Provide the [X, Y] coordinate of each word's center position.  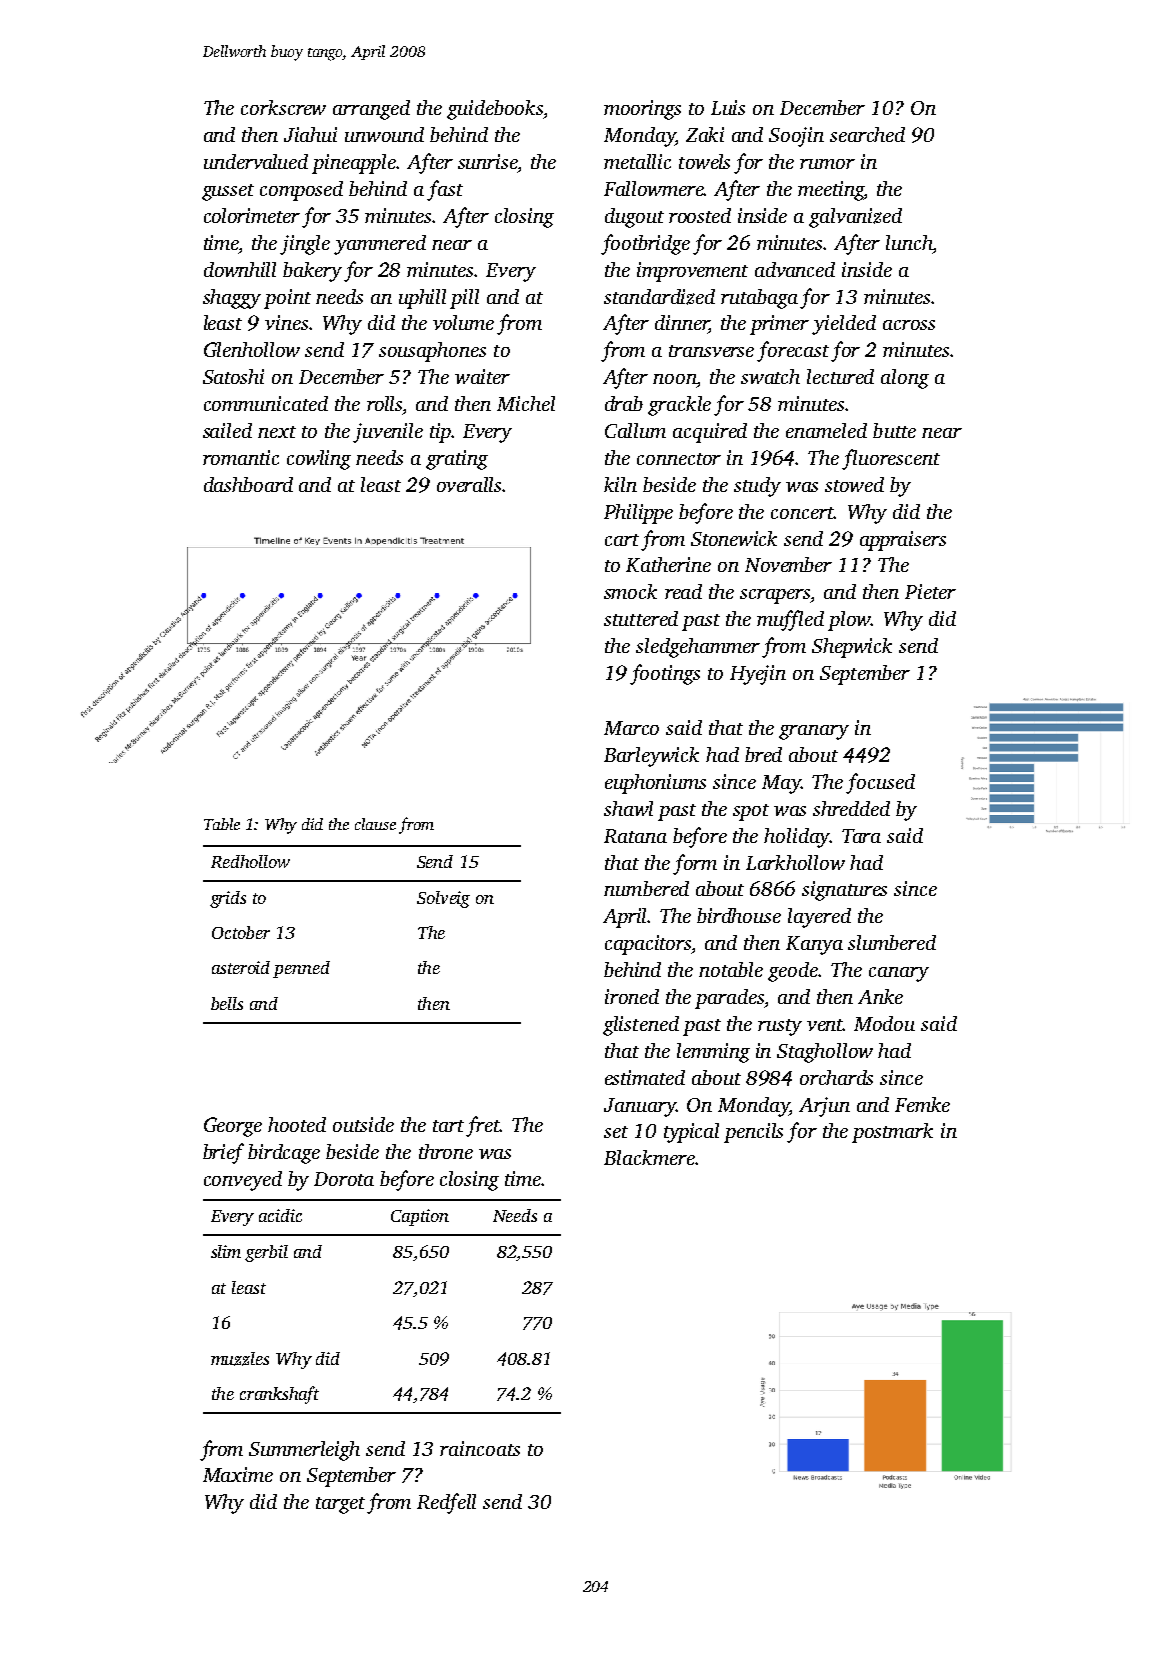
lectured [840, 376]
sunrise [488, 161]
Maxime [238, 1474]
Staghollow [825, 1053]
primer [779, 325]
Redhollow [250, 861]
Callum [635, 430]
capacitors [648, 945]
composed [301, 191]
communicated [266, 403]
